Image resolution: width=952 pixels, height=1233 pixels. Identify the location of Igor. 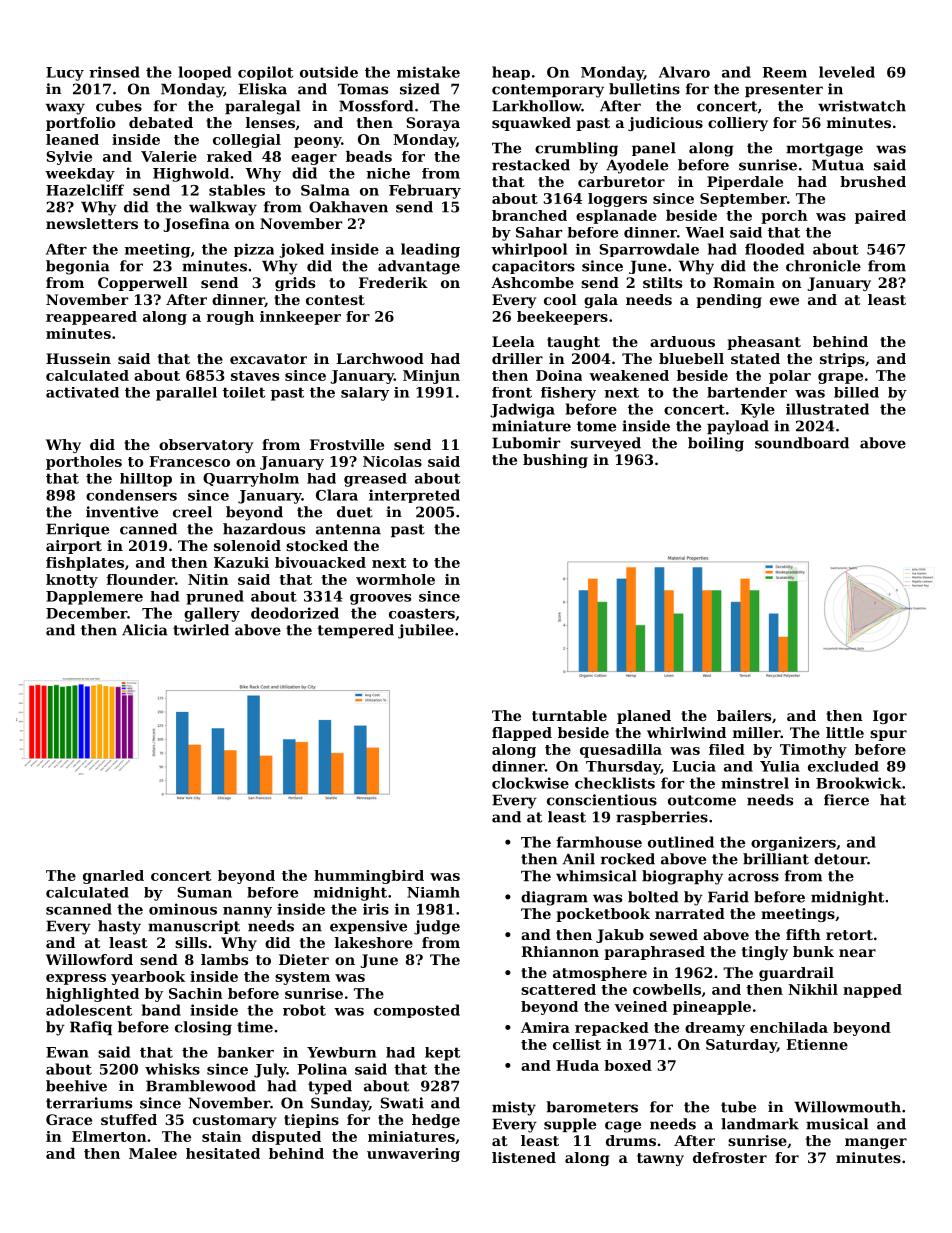
(890, 717).
